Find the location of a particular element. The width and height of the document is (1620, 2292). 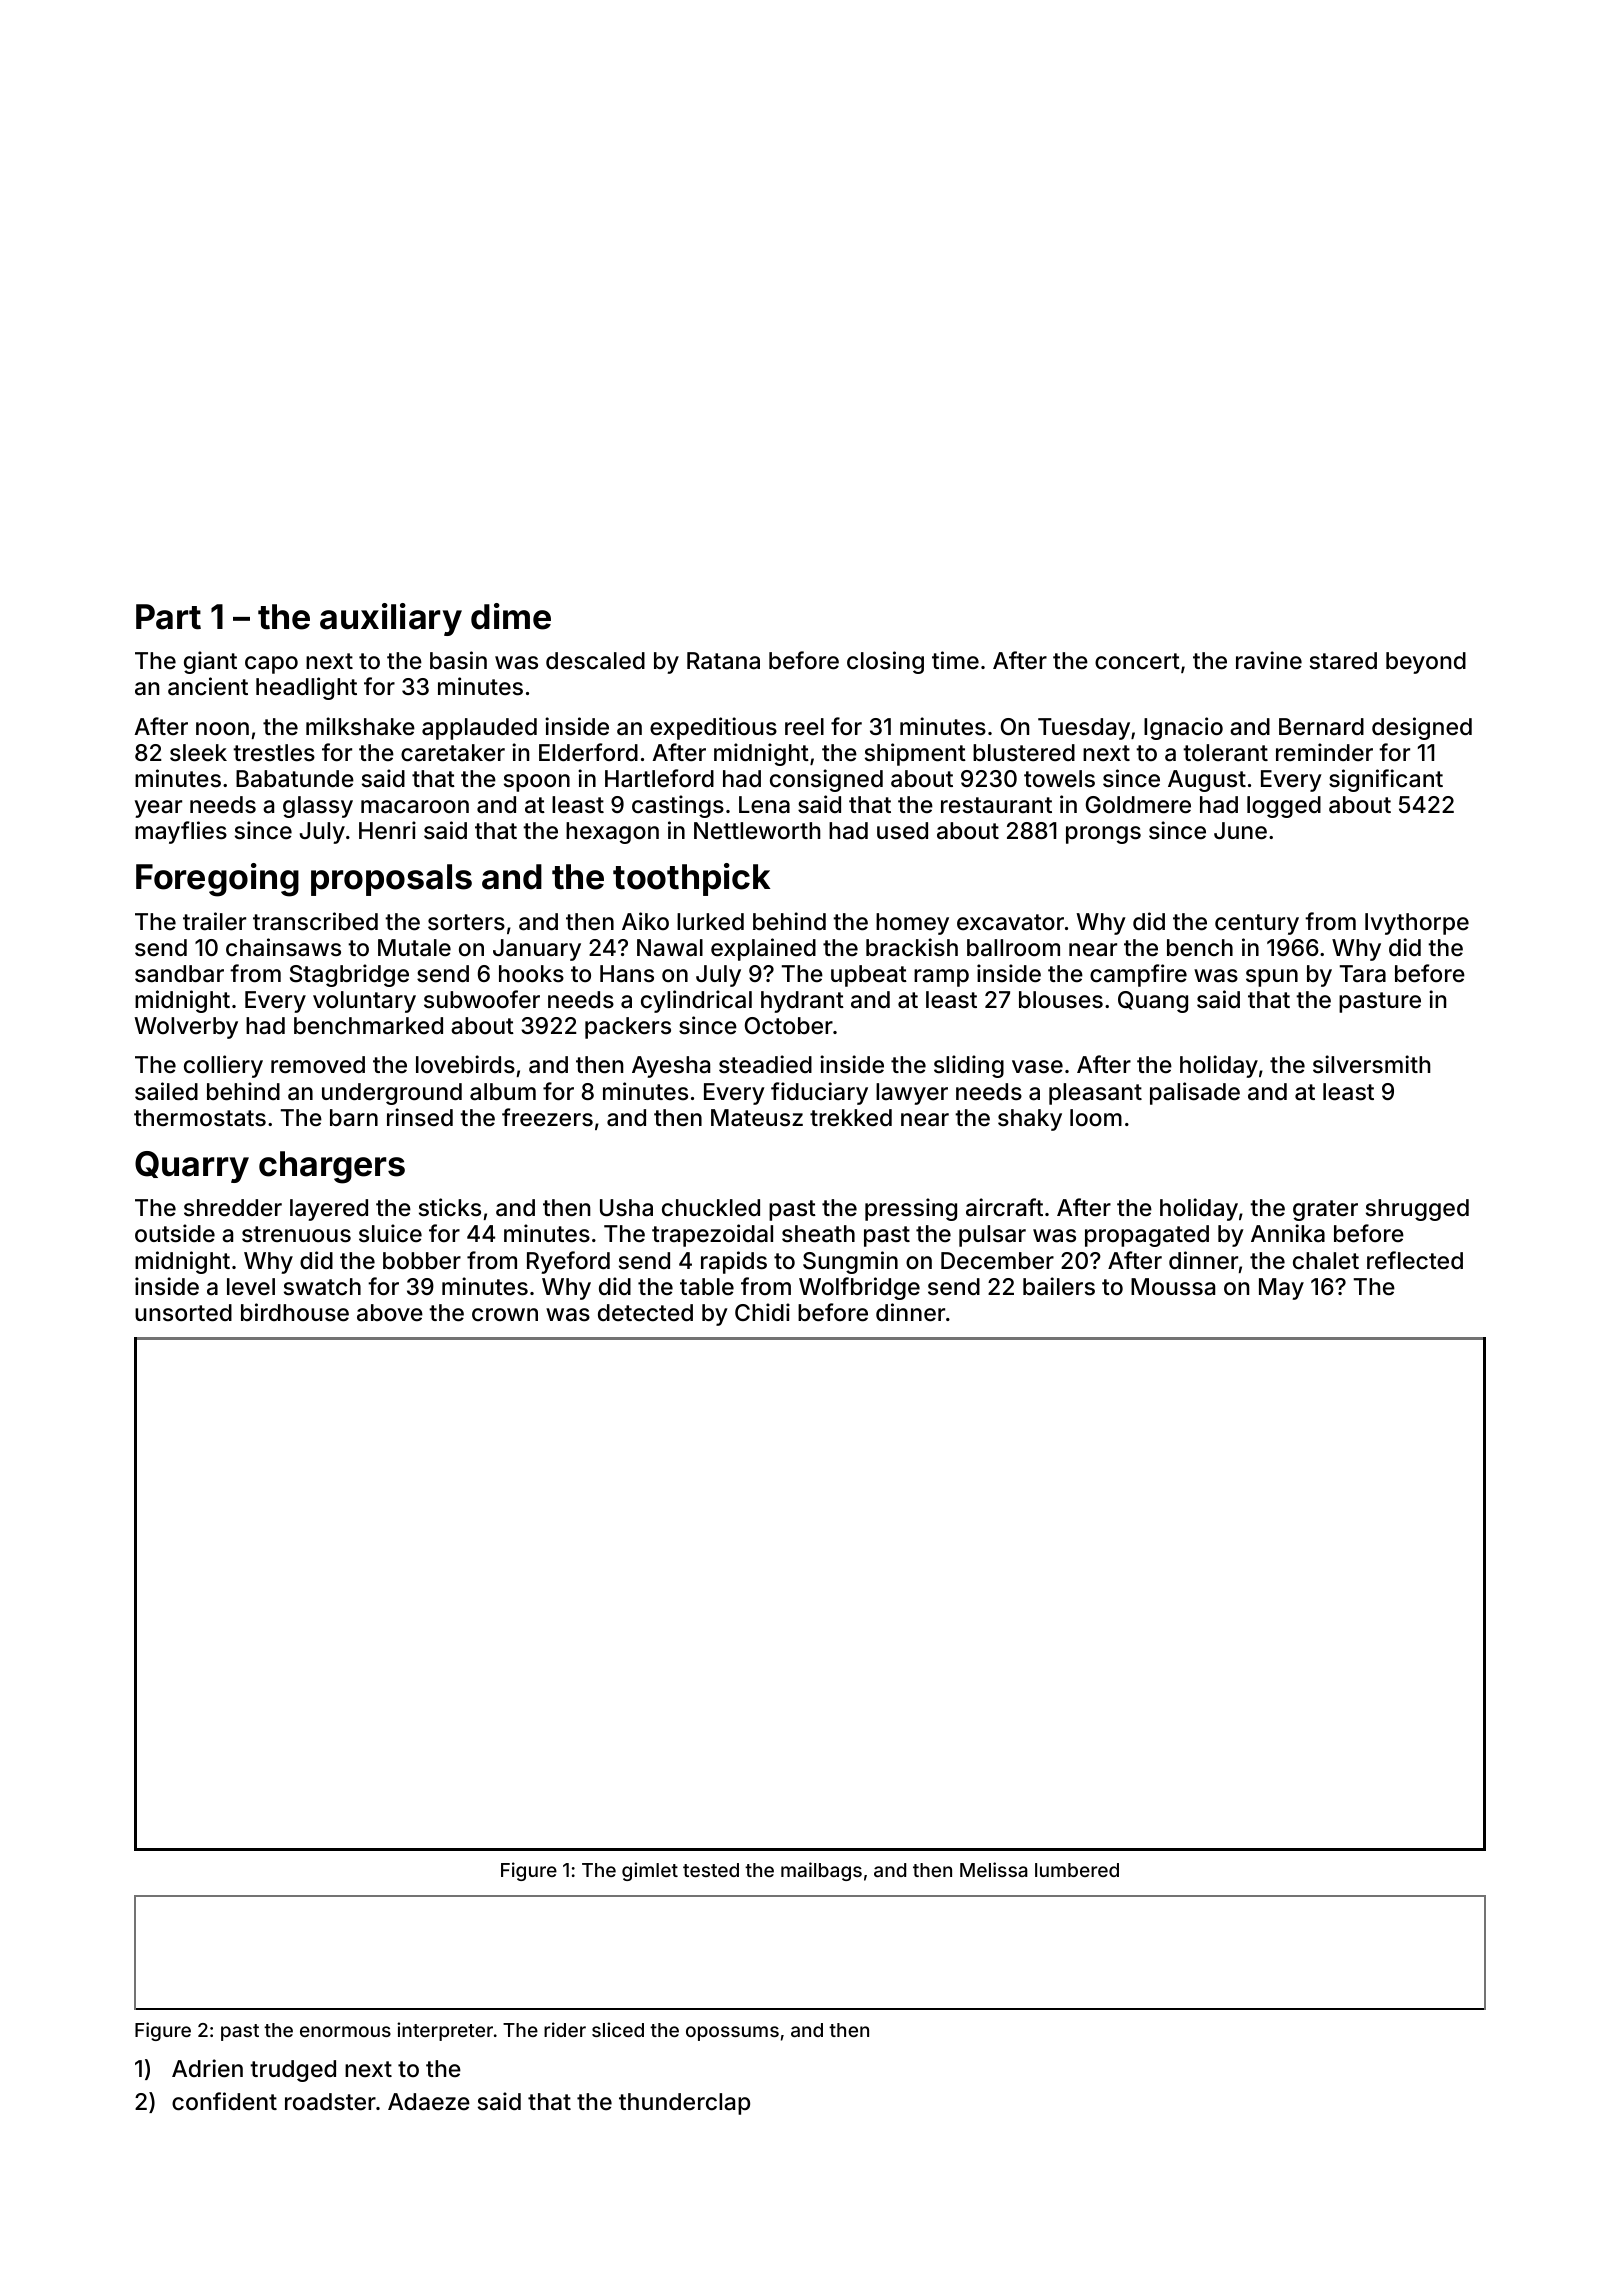

Adaeze is located at coordinates (429, 2102).
